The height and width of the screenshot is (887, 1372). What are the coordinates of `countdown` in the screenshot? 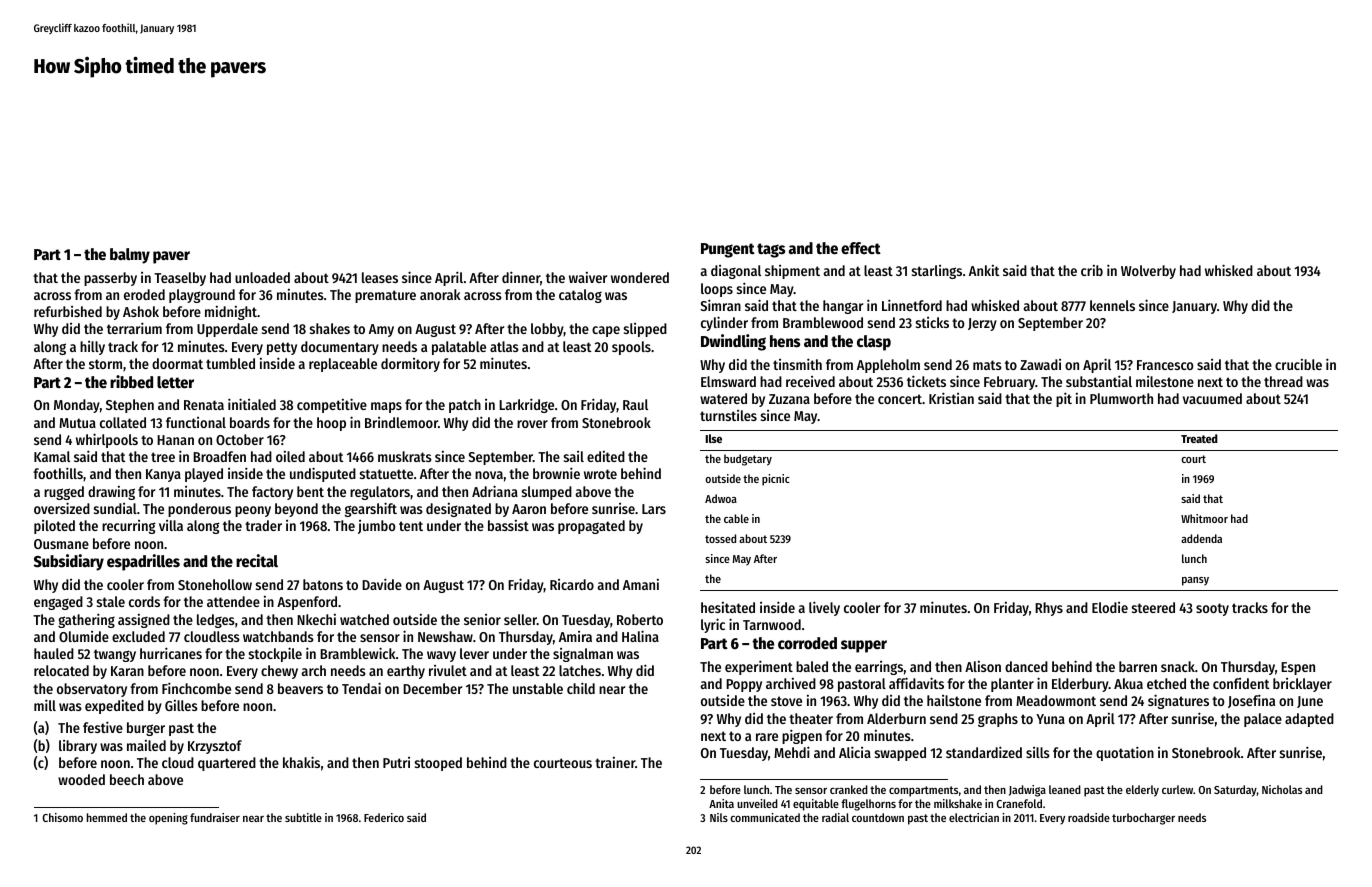 It's located at (878, 817).
